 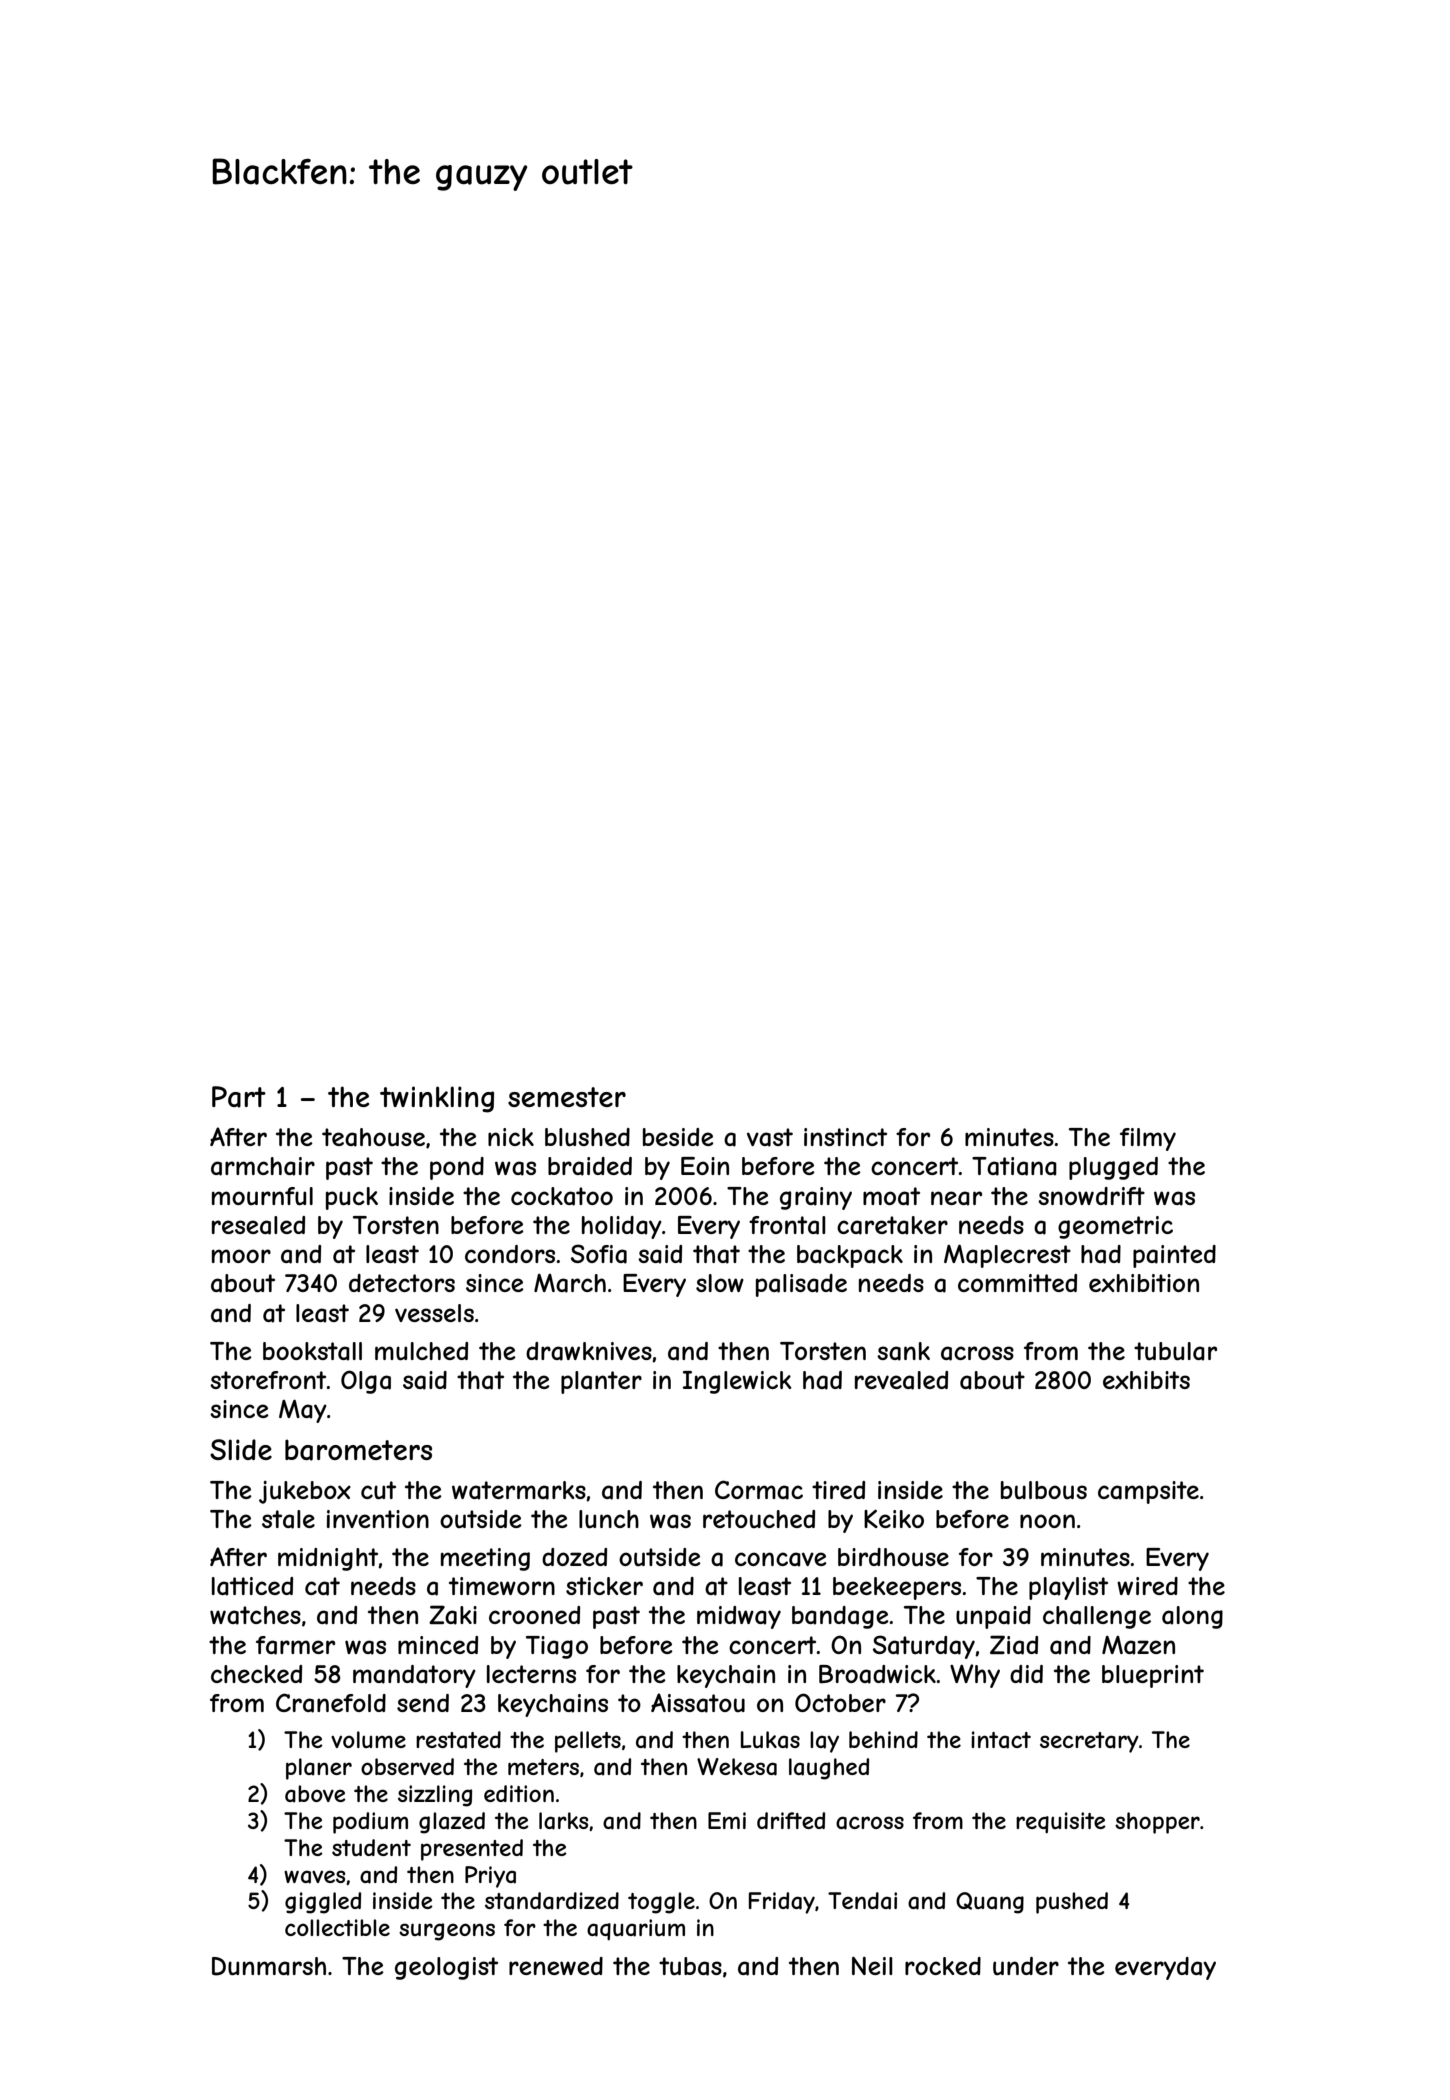 I want to click on slow, so click(x=720, y=1283).
